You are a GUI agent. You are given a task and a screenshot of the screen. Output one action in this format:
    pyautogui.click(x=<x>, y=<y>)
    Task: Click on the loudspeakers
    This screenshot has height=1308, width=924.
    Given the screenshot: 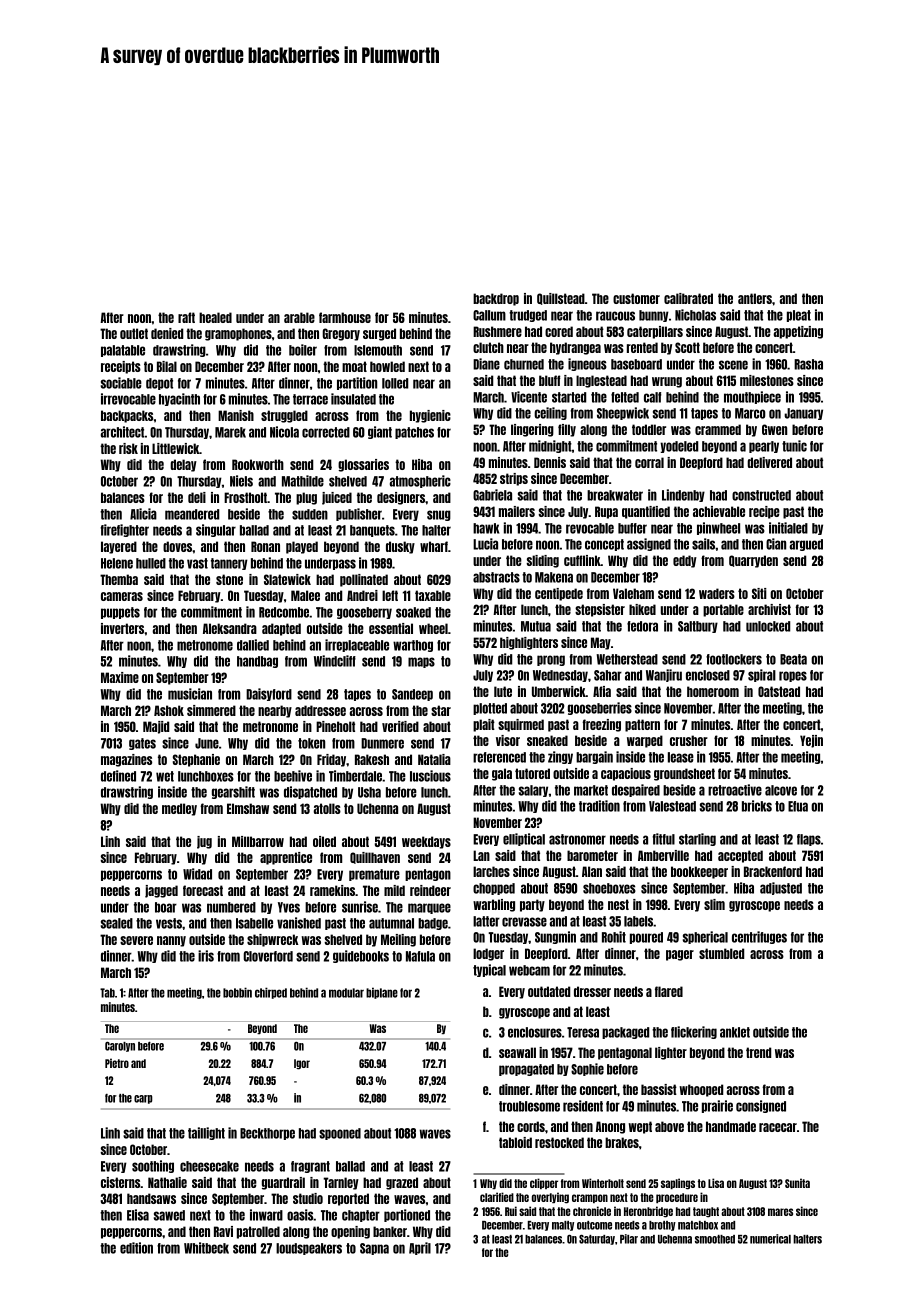 What is the action you would take?
    pyautogui.click(x=309, y=1249)
